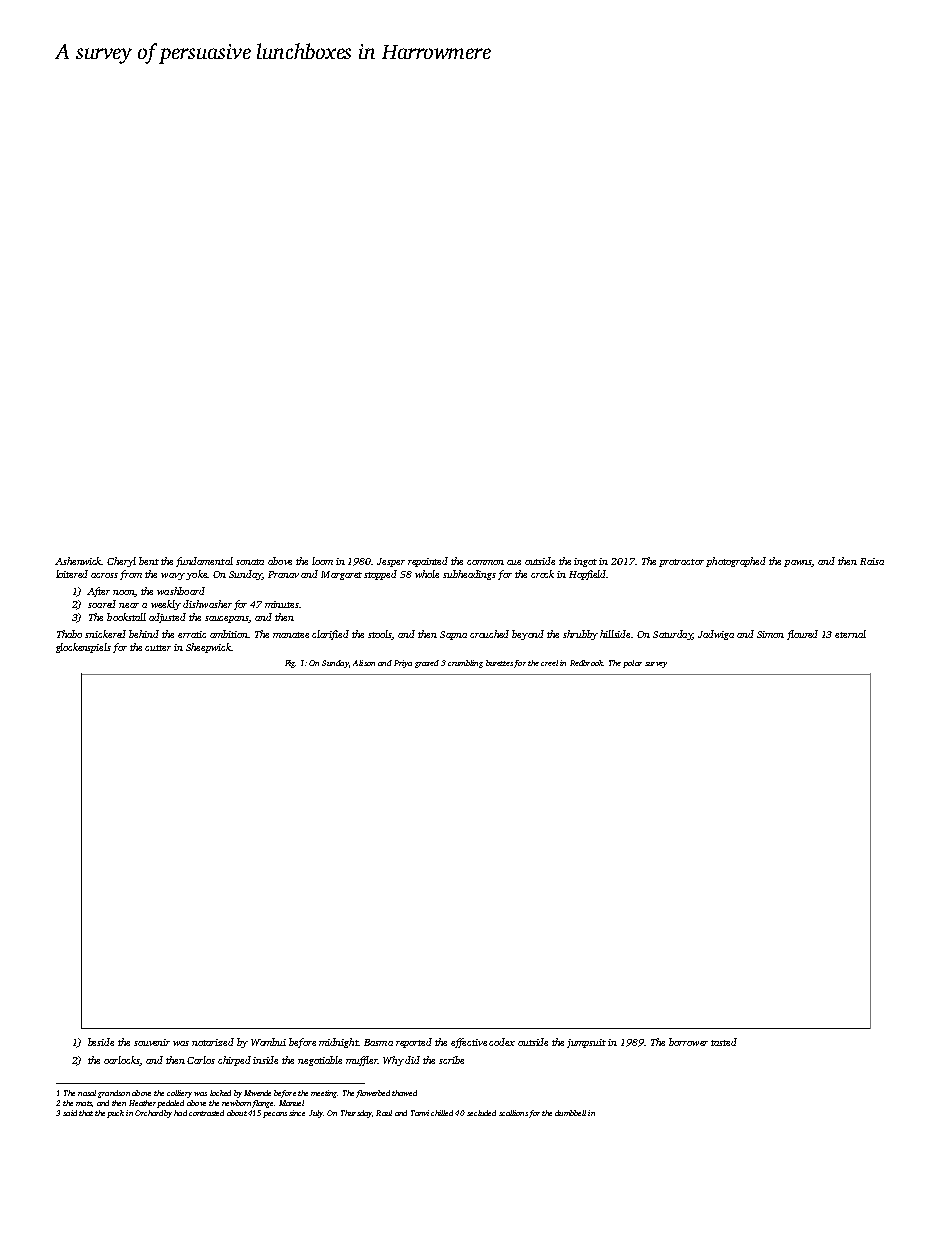 The image size is (952, 1233). What do you see at coordinates (69, 634) in the screenshot?
I see `Thabo` at bounding box center [69, 634].
